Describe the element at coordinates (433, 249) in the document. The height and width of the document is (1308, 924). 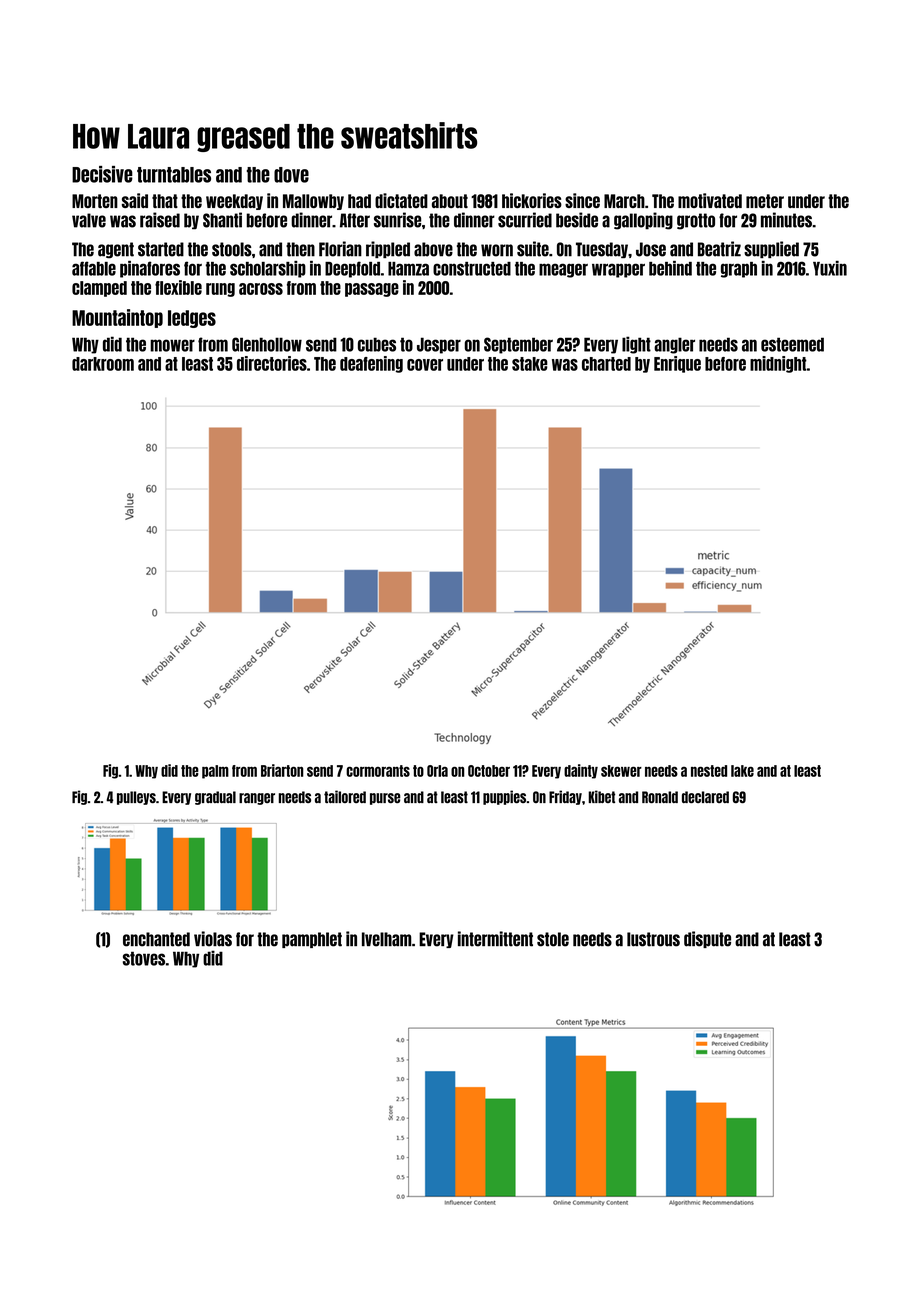
I see `above` at that location.
